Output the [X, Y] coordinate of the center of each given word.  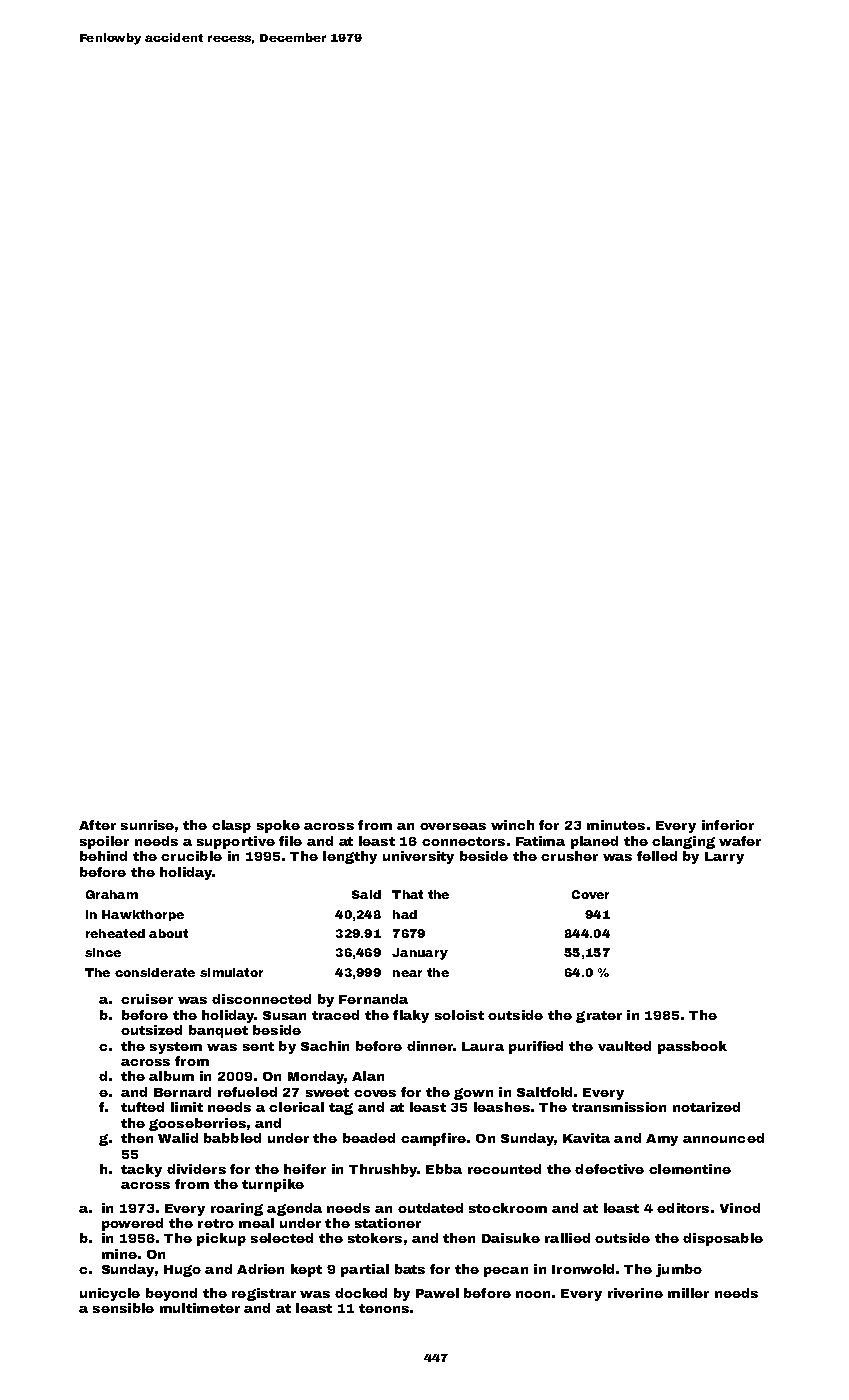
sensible [123, 1308]
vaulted [624, 1046]
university [418, 857]
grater [599, 1017]
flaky [411, 1016]
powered [132, 1224]
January [420, 954]
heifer [305, 1169]
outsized [151, 1030]
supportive [236, 842]
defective [609, 1169]
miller [688, 1293]
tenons [384, 1308]
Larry [724, 858]
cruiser [147, 999]
